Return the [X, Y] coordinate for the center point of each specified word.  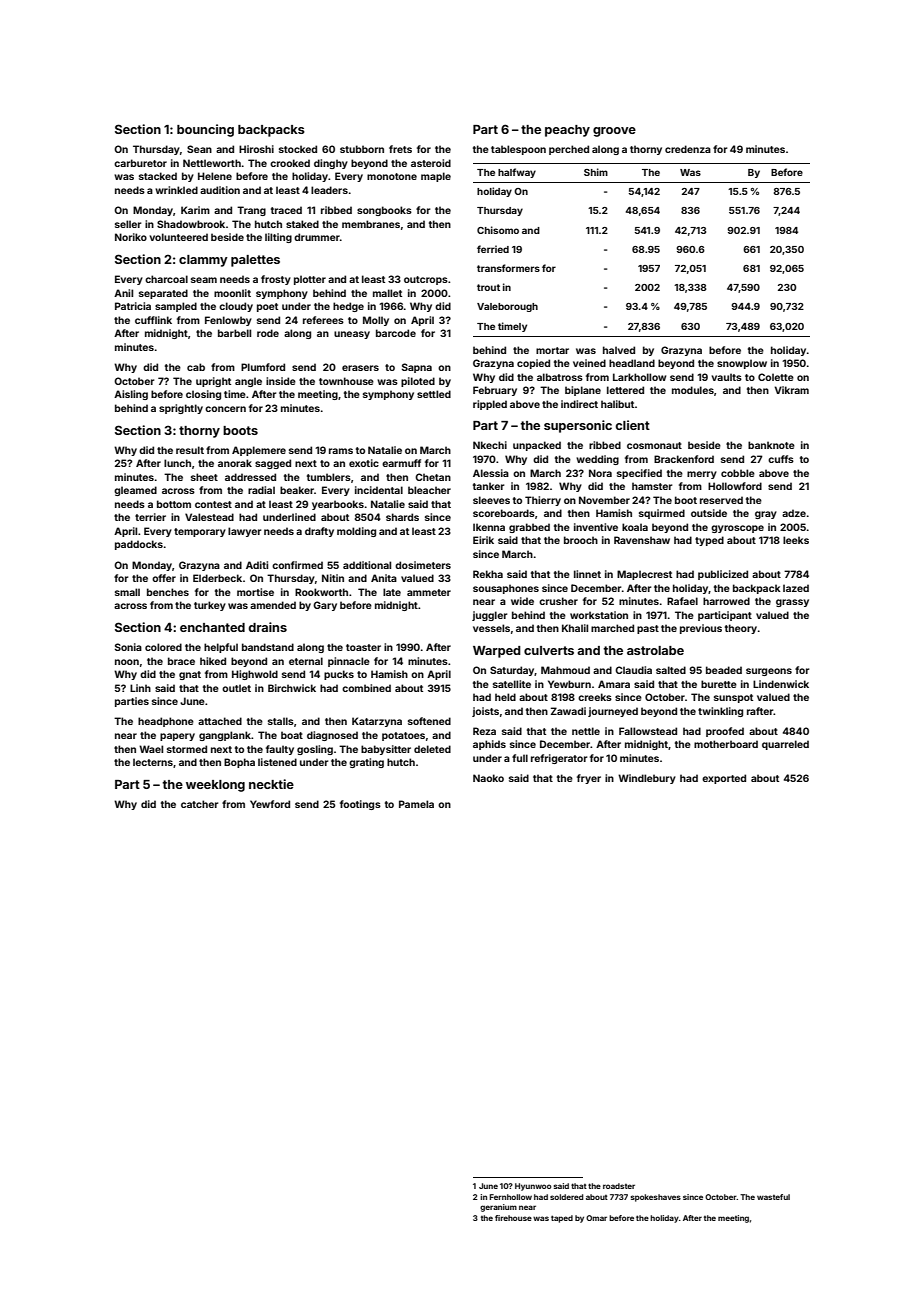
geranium [498, 1208]
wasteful [773, 1197]
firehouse [513, 1218]
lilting [278, 238]
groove [614, 132]
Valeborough [507, 307]
